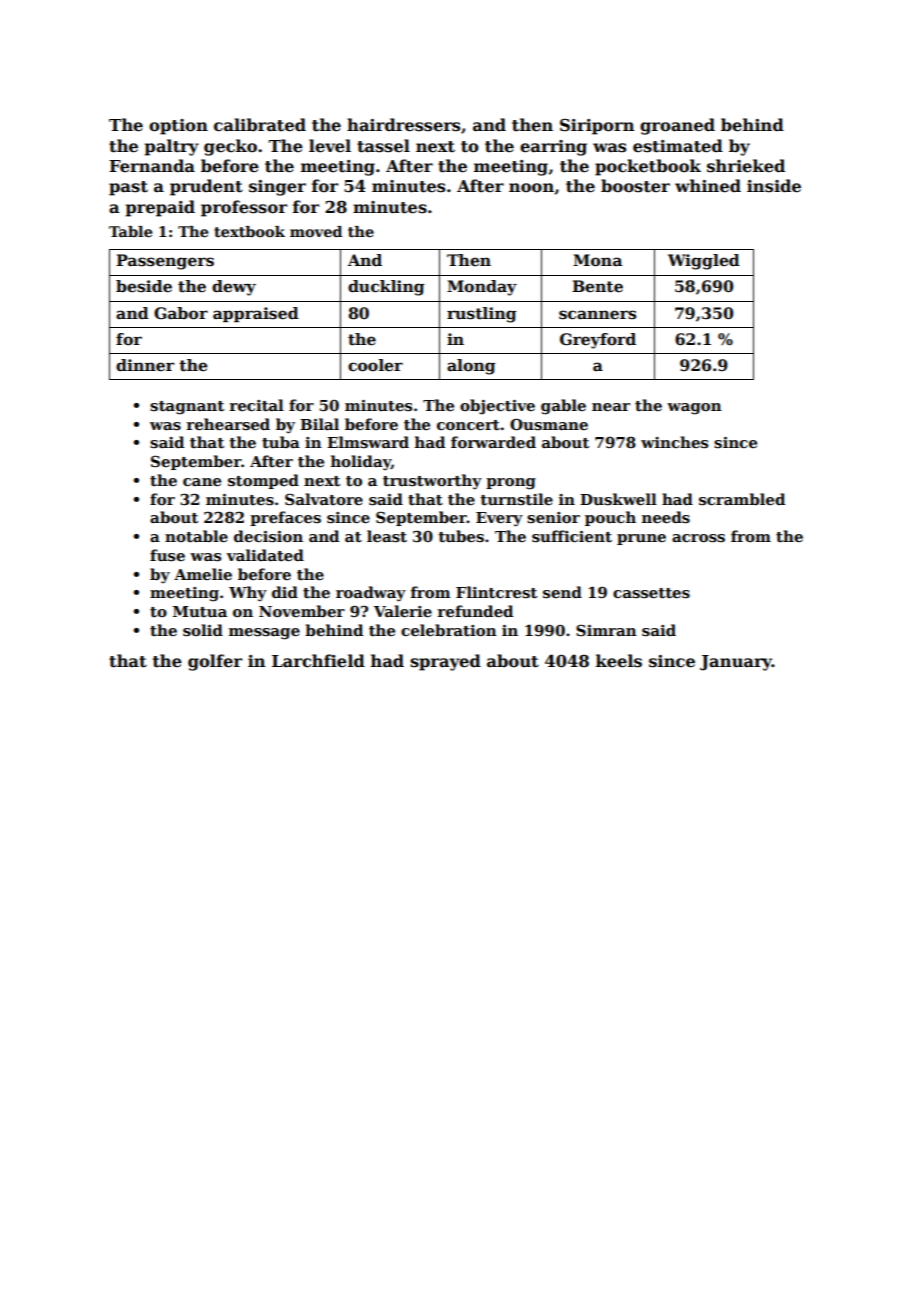  Describe the element at coordinates (445, 662) in the page. I see `sprayed` at that location.
